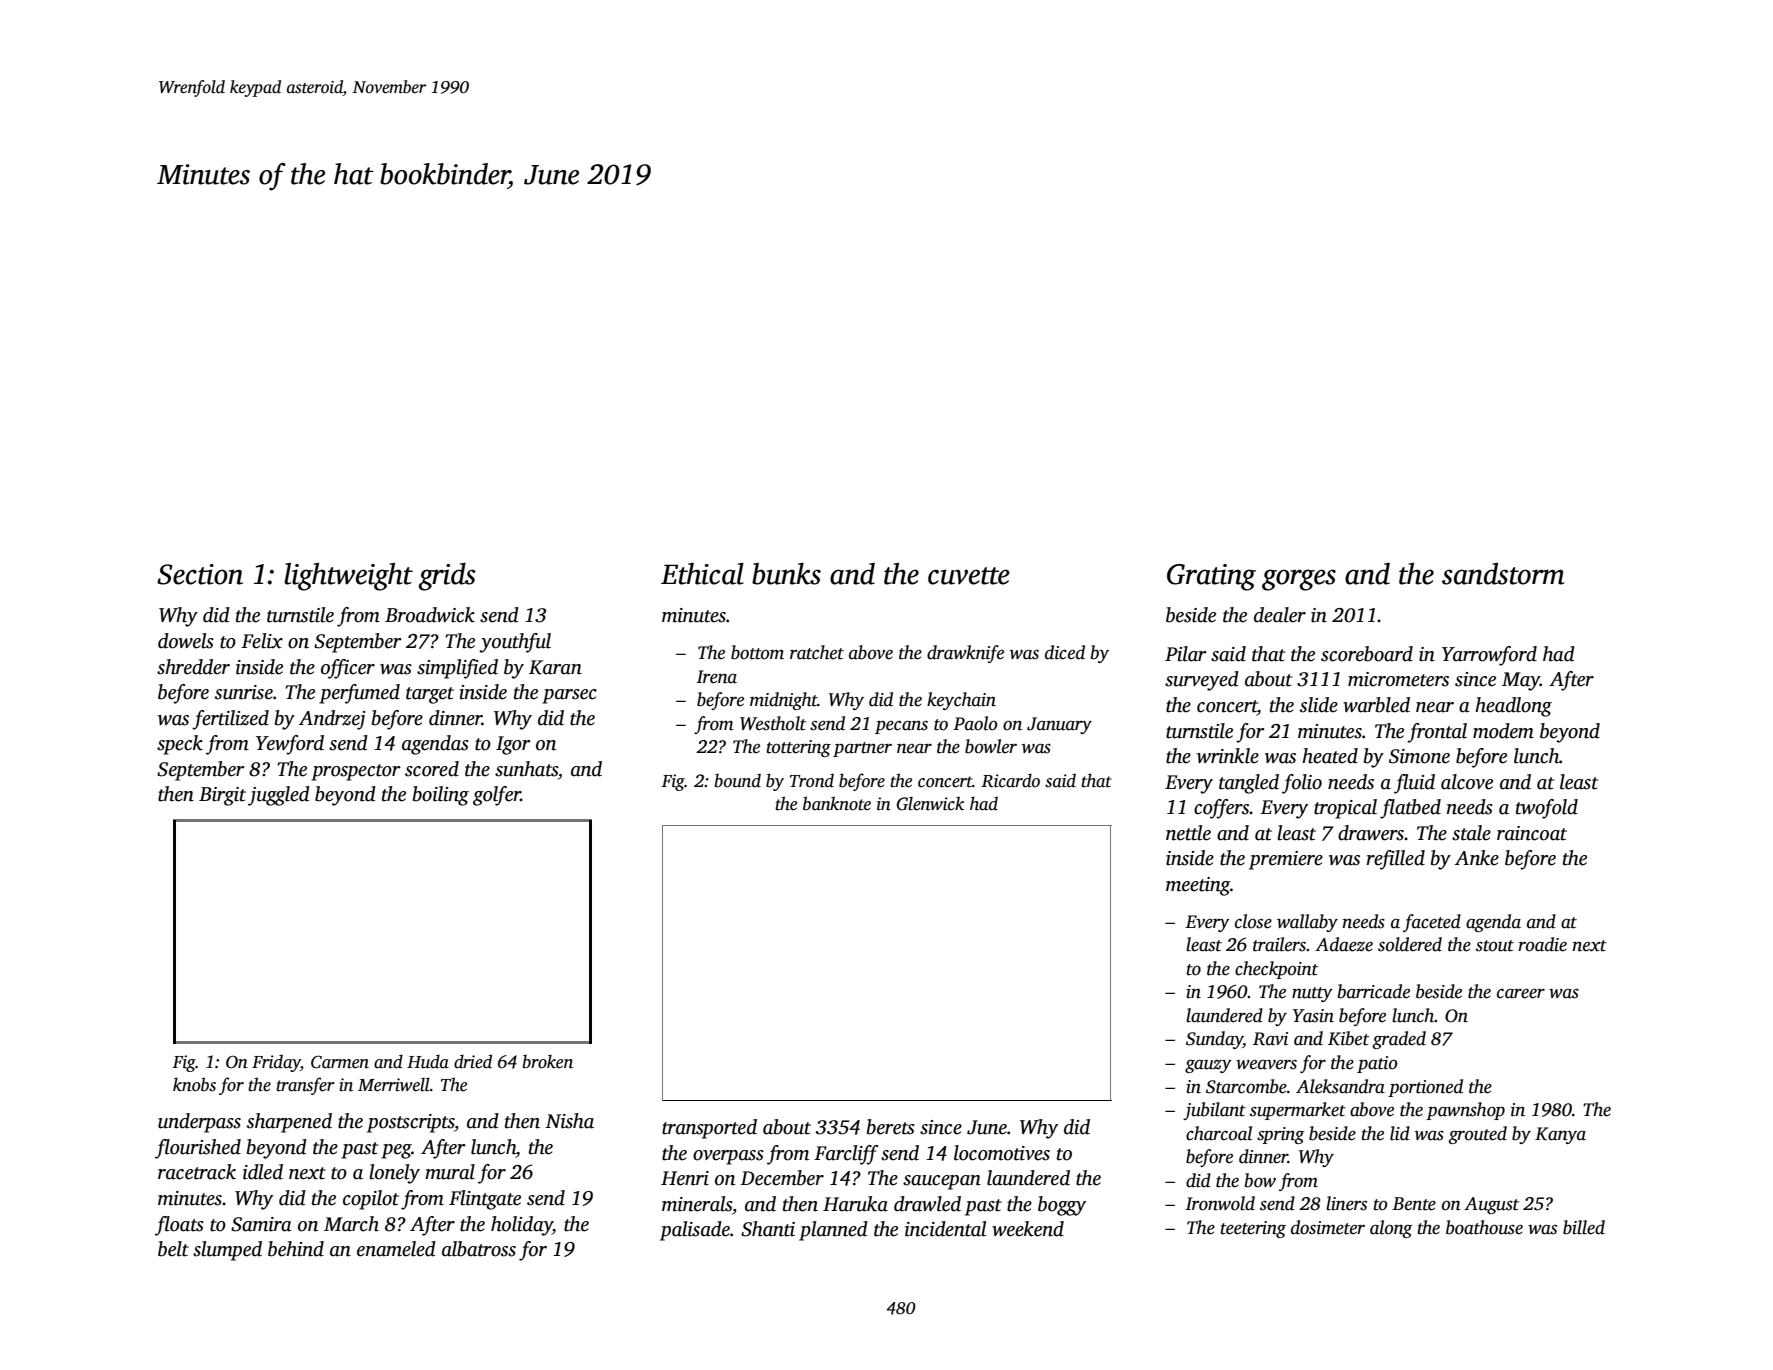 Image resolution: width=1773 pixels, height=1370 pixels. Describe the element at coordinates (901, 727) in the image. I see `pecans` at that location.
